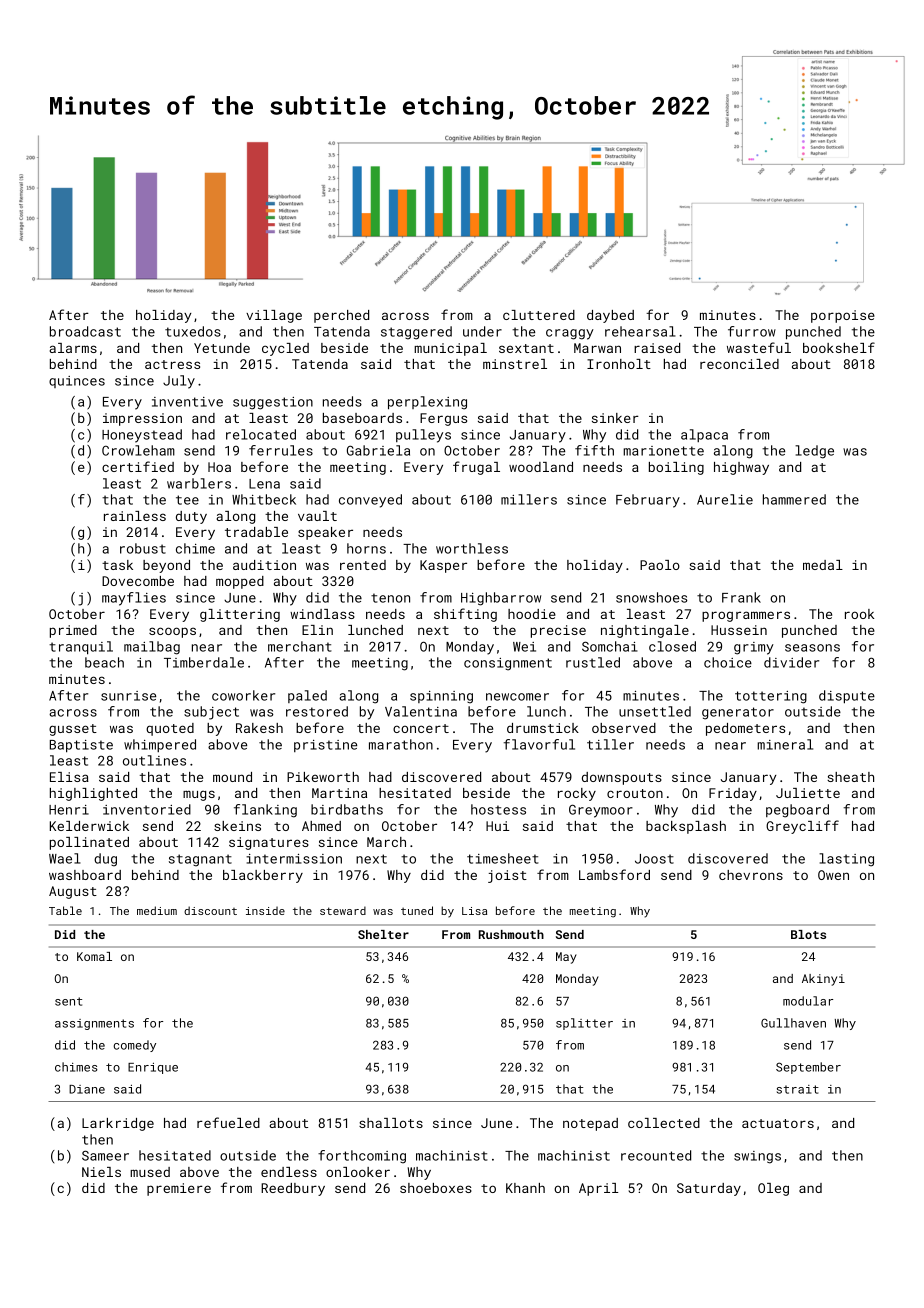 This page has height=1308, width=924. Describe the element at coordinates (660, 565) in the page. I see `Paolo` at that location.
